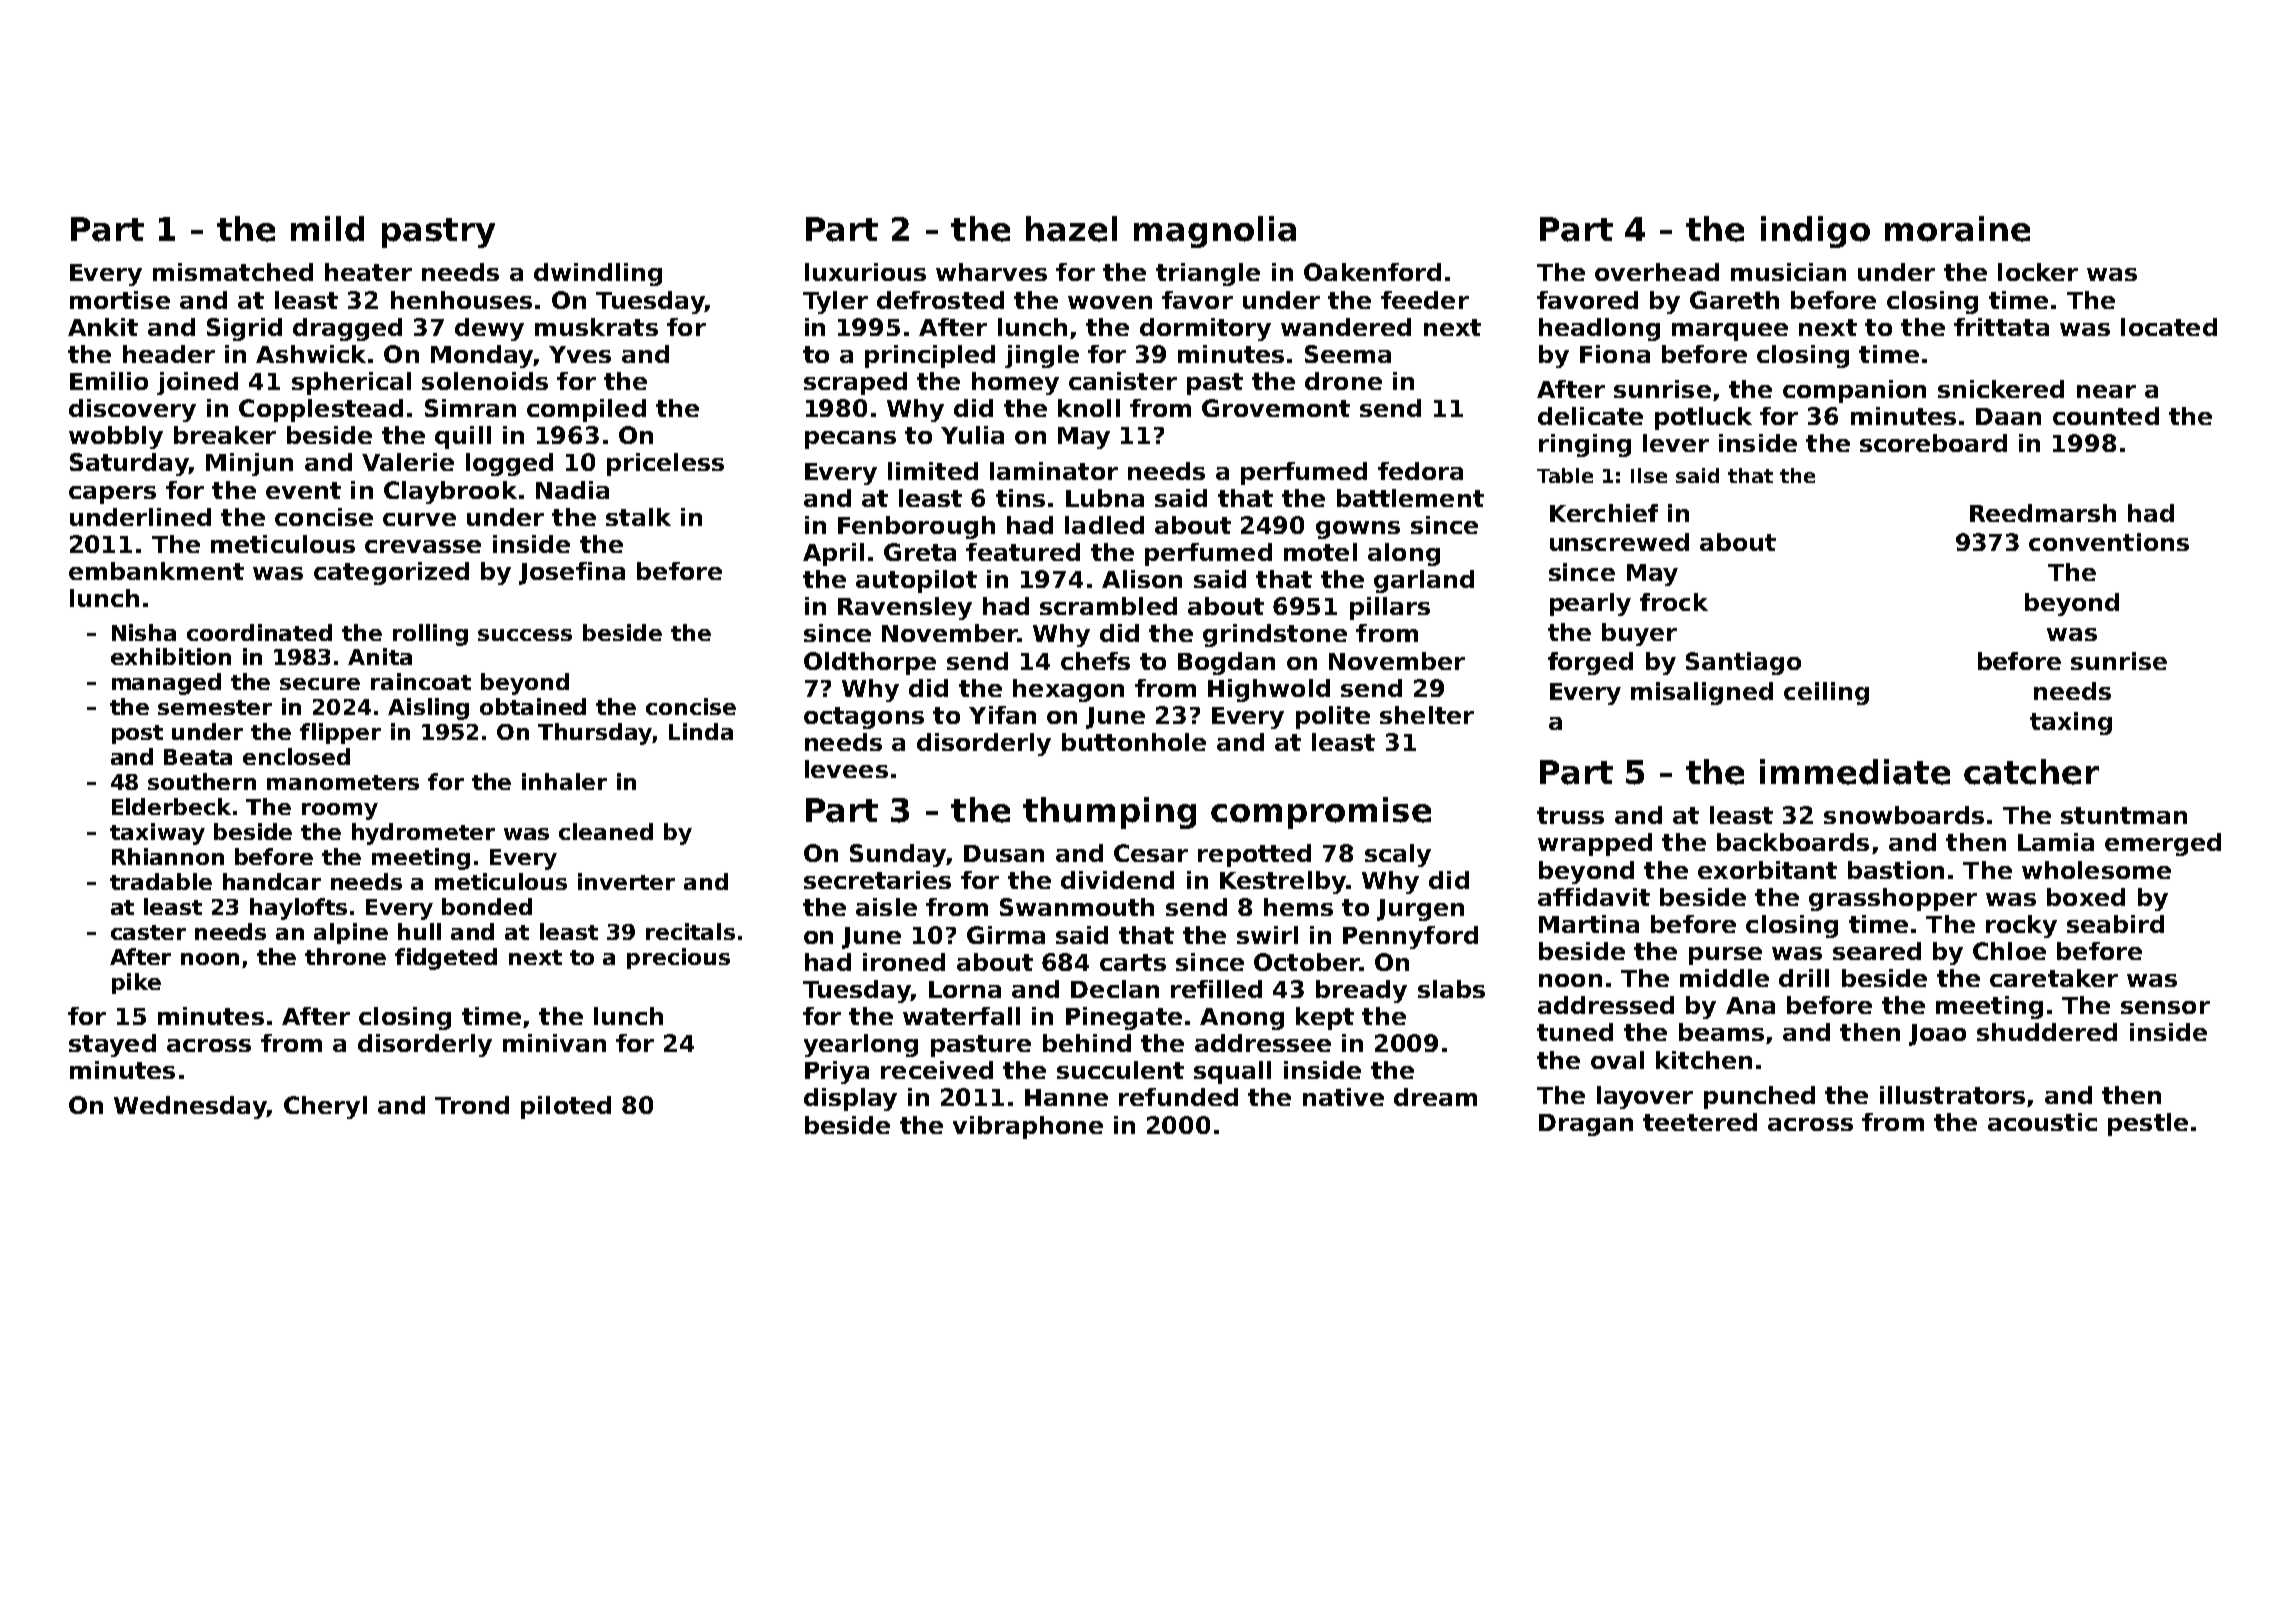 Image resolution: width=2292 pixels, height=1620 pixels. What do you see at coordinates (1743, 663) in the page?
I see `Santiago` at bounding box center [1743, 663].
